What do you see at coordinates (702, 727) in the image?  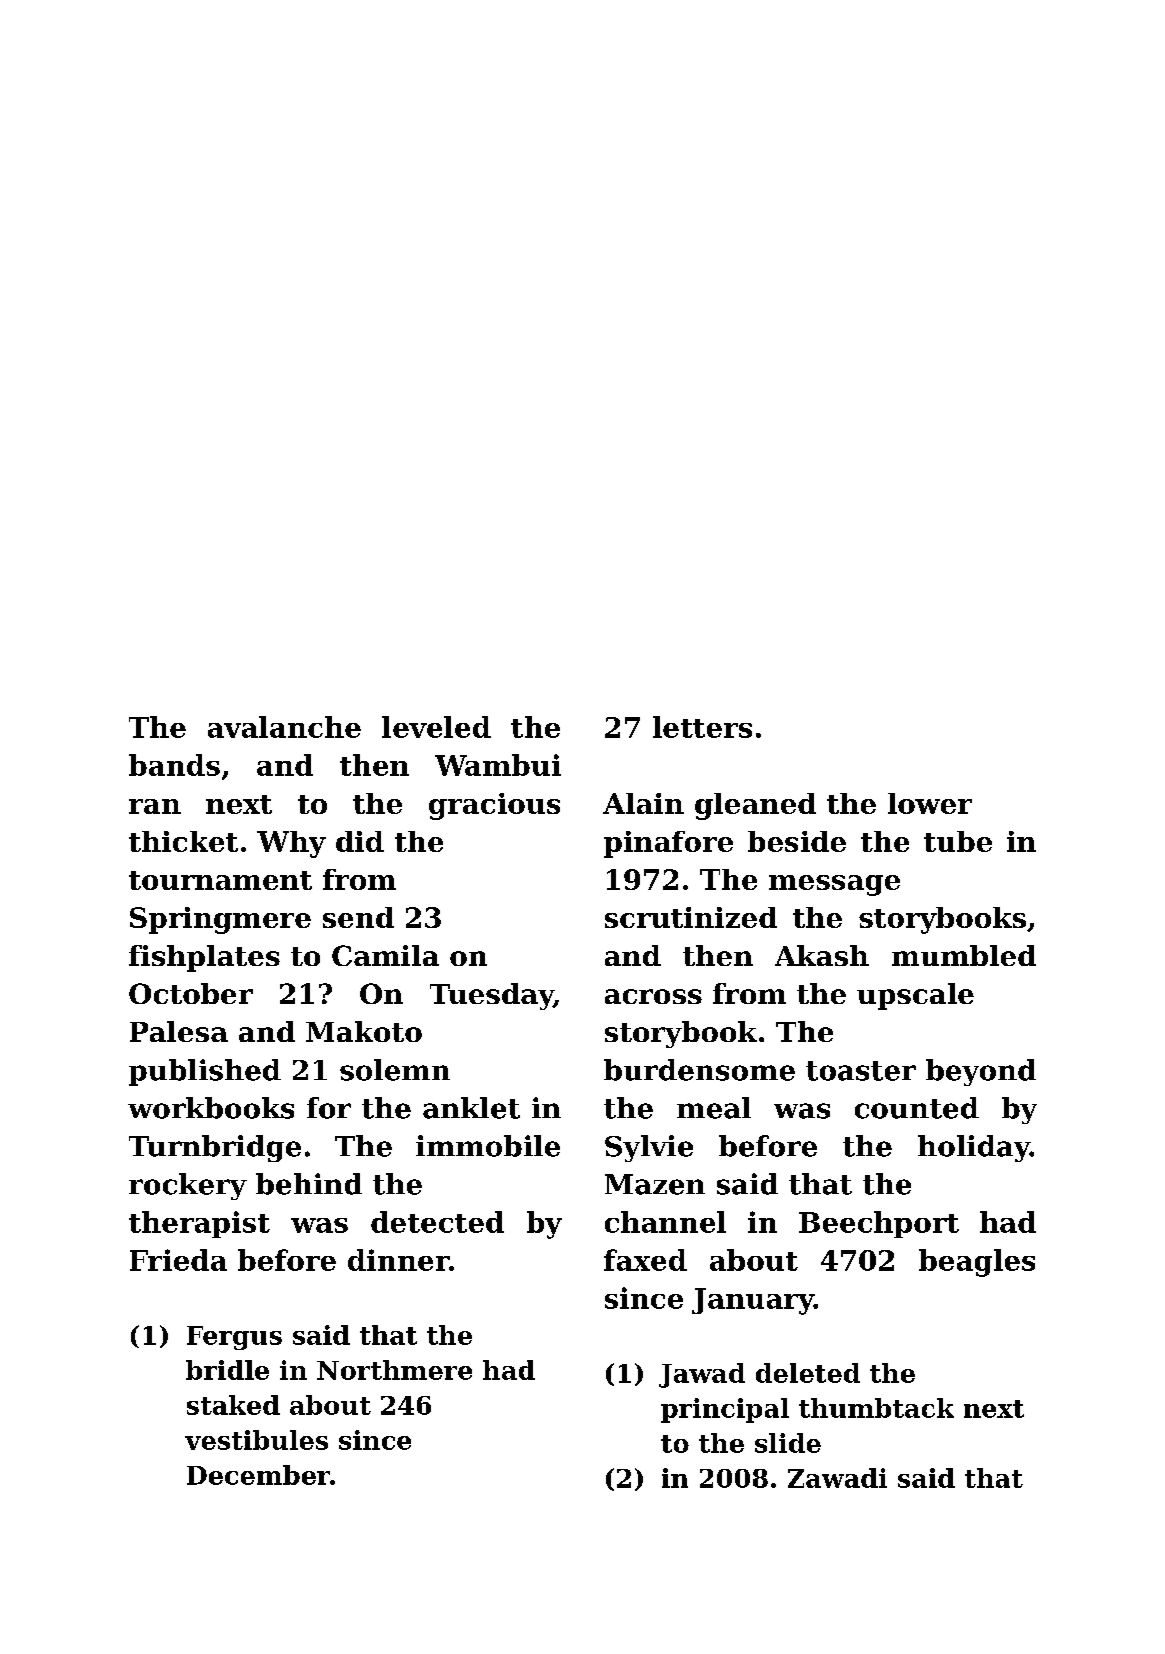 I see `letters` at bounding box center [702, 727].
